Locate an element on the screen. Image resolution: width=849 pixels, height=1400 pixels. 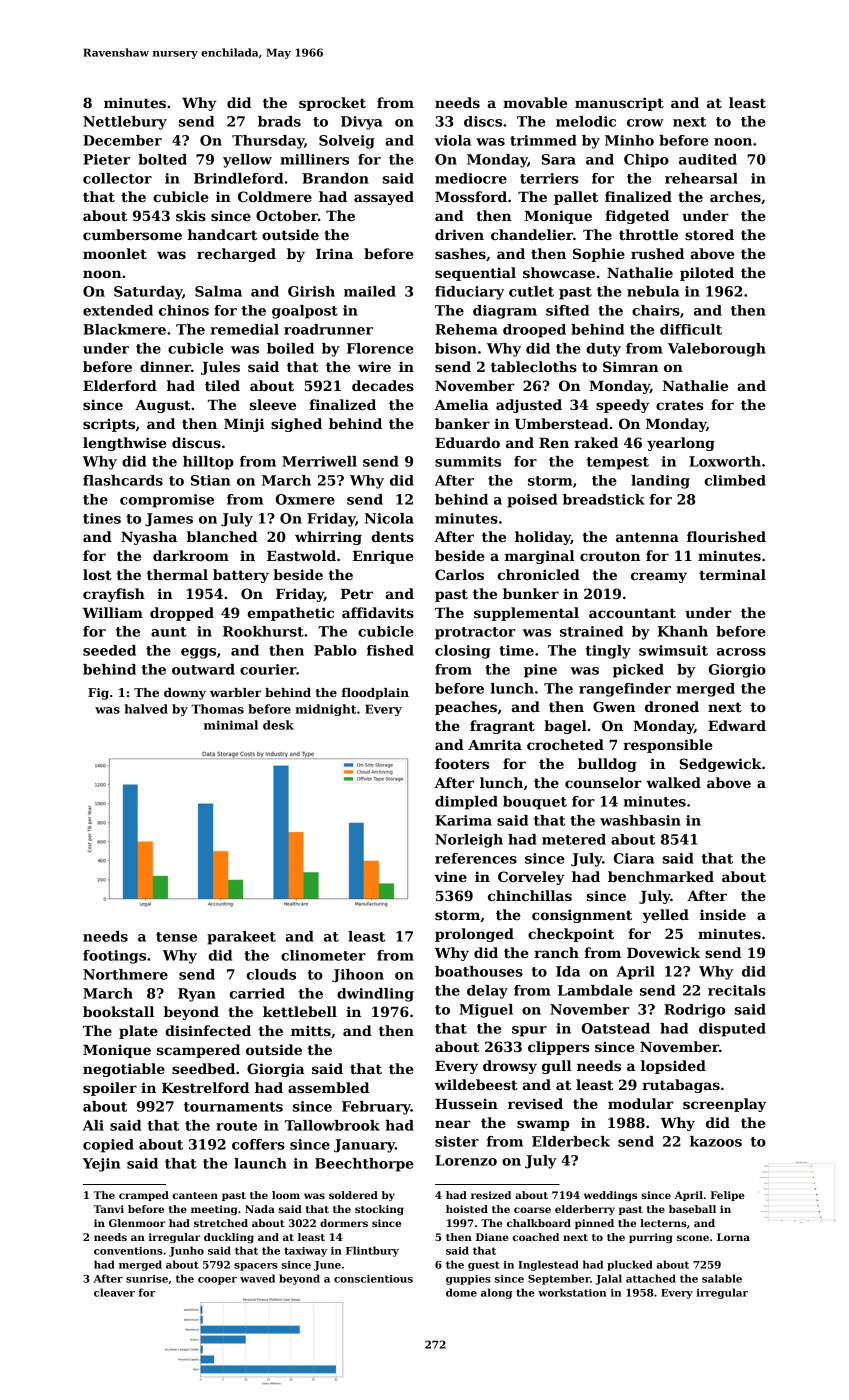
clinometer is located at coordinates (323, 955).
